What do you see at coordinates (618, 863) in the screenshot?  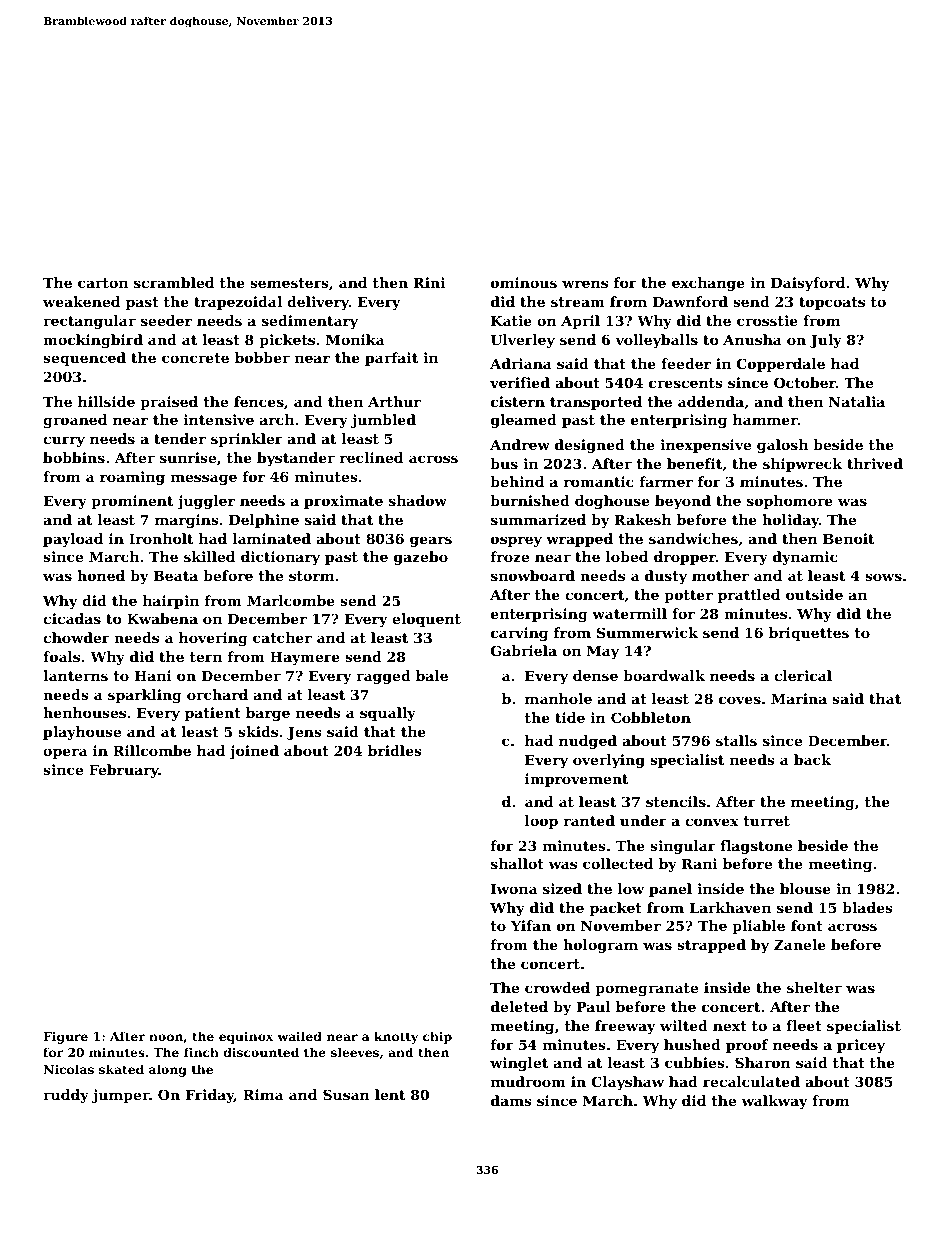 I see `collected` at bounding box center [618, 863].
